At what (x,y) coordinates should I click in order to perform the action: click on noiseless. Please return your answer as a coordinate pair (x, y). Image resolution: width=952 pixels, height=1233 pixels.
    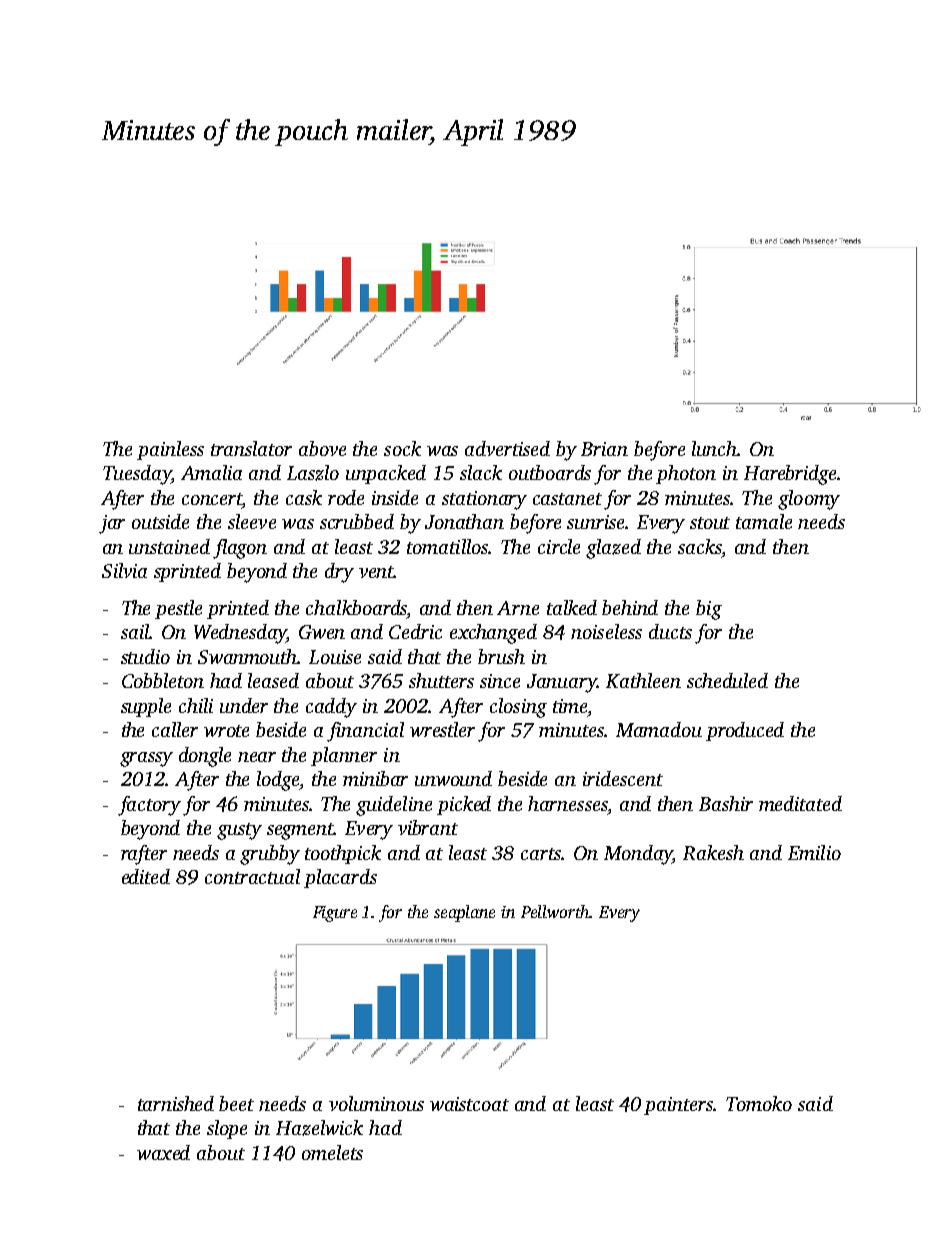
    Looking at the image, I should click on (606, 631).
